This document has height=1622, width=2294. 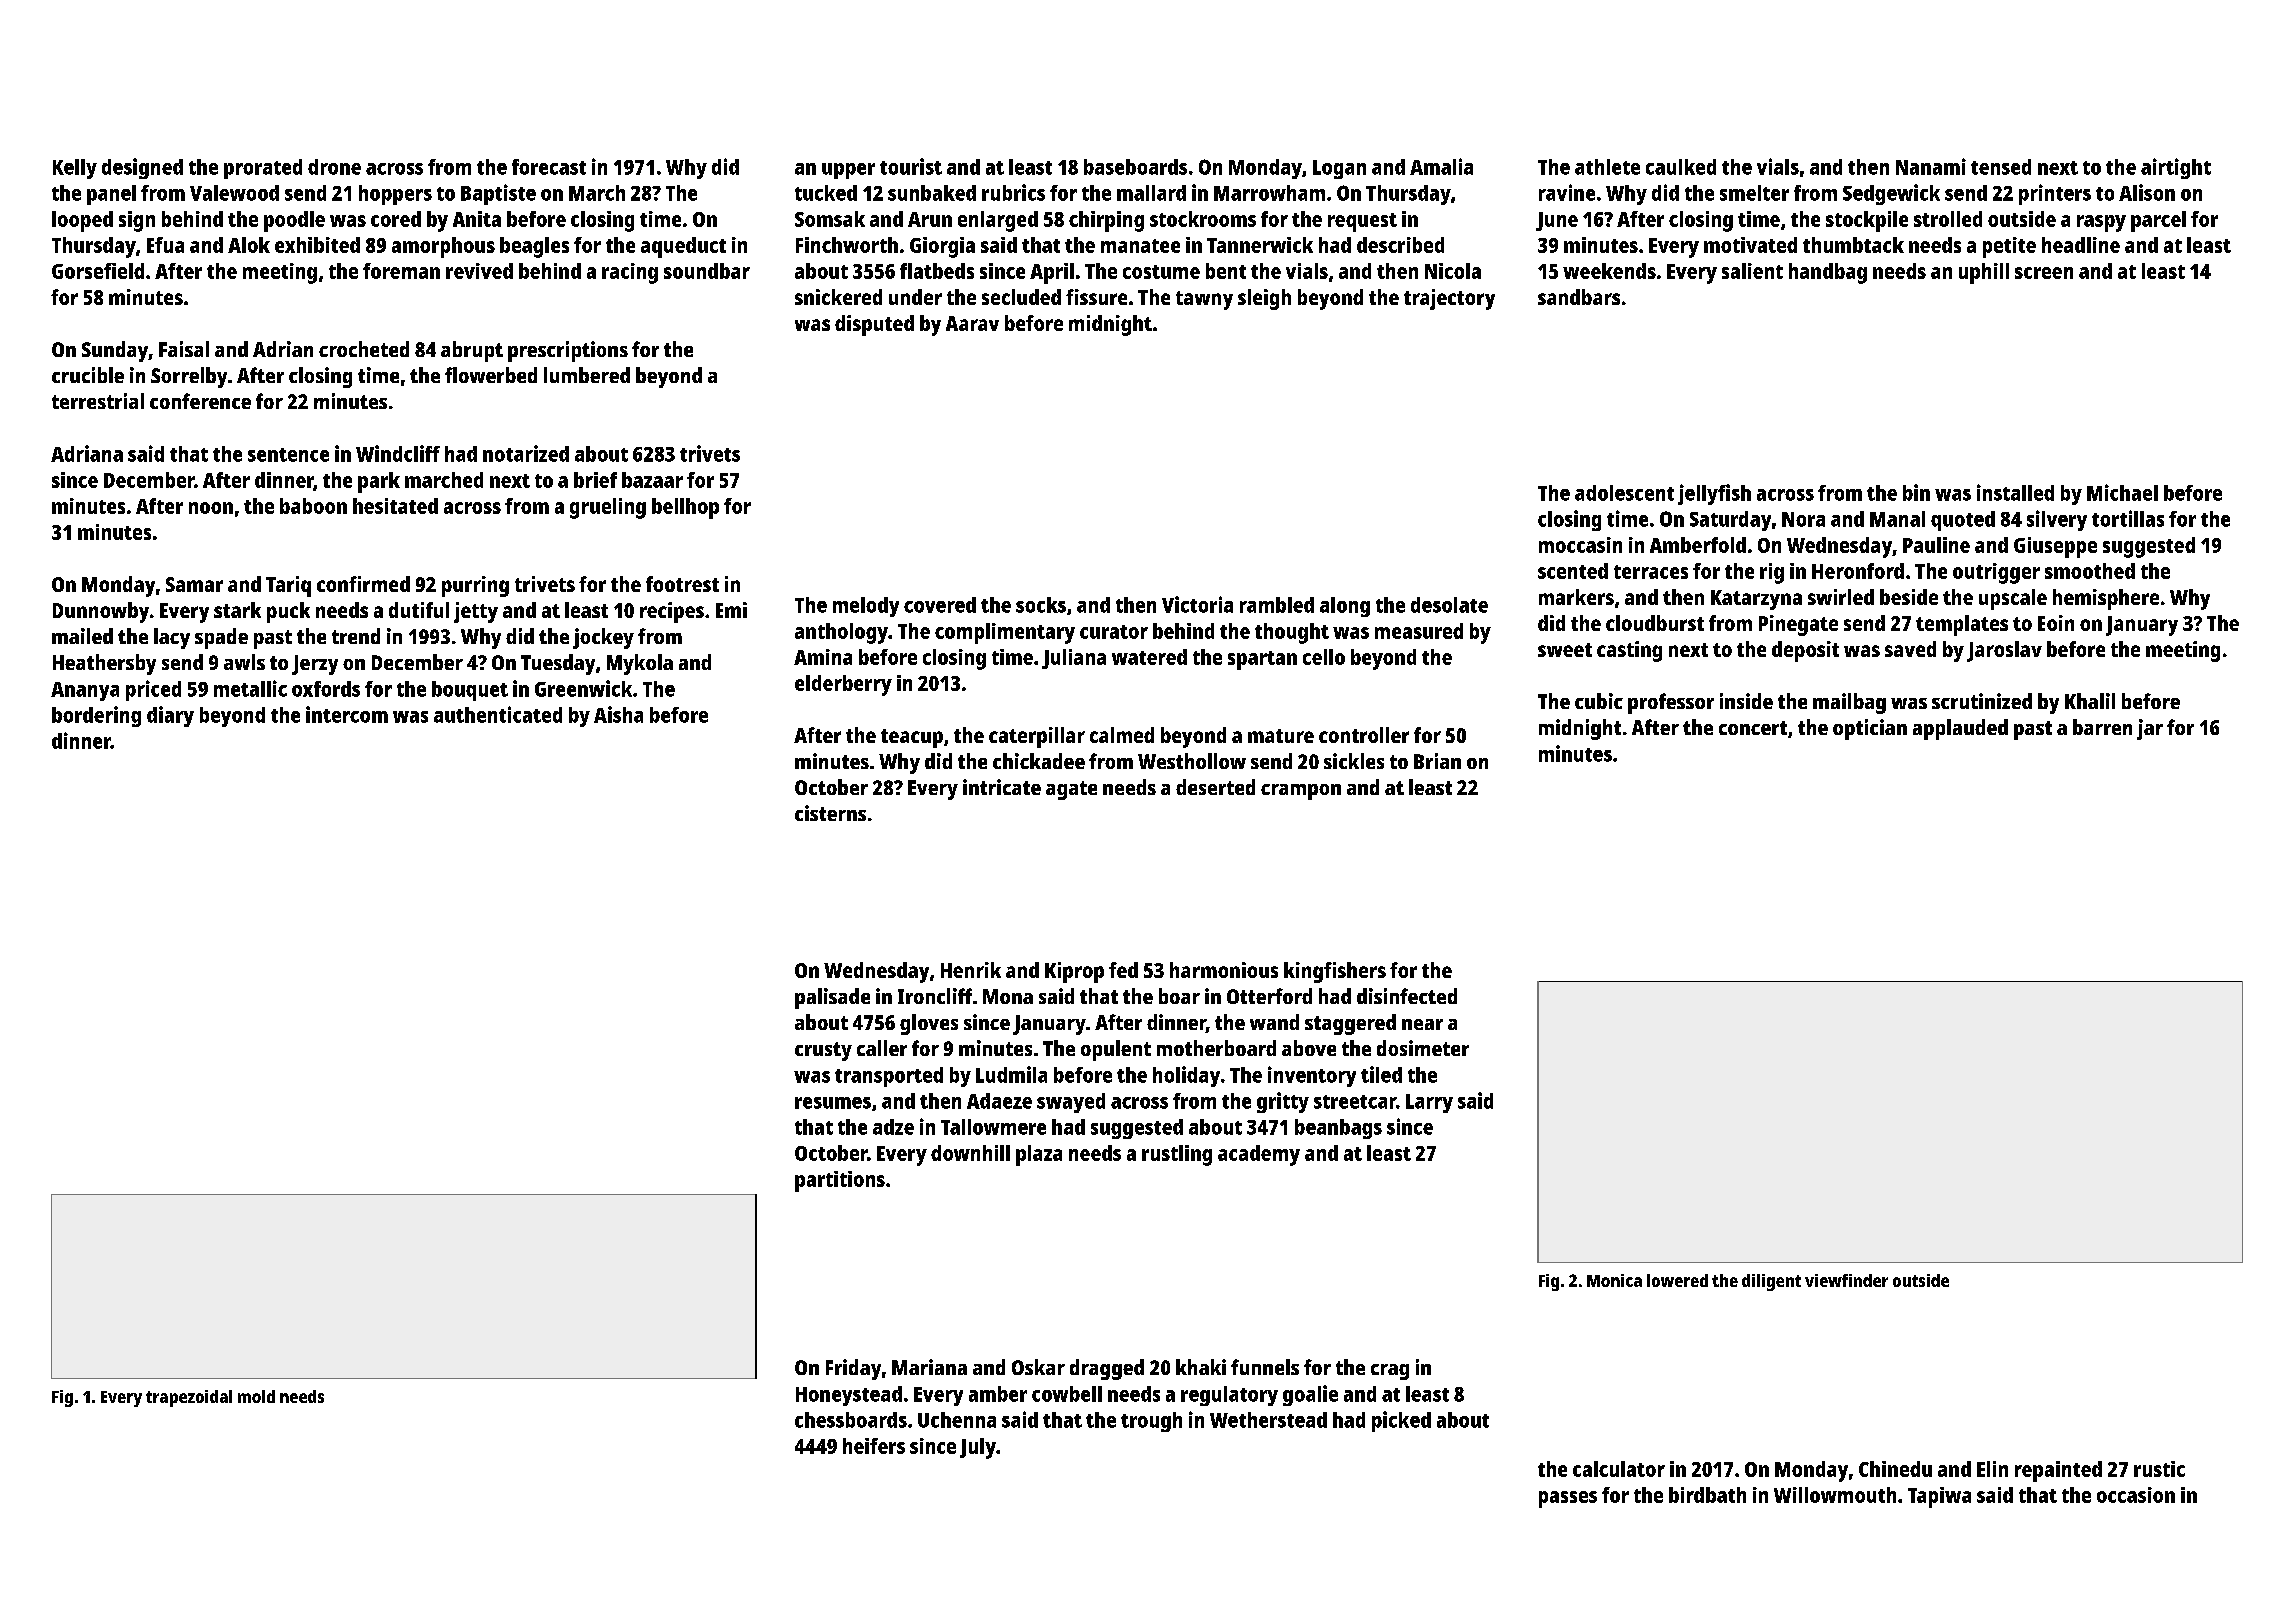 I want to click on teacup, so click(x=912, y=738).
